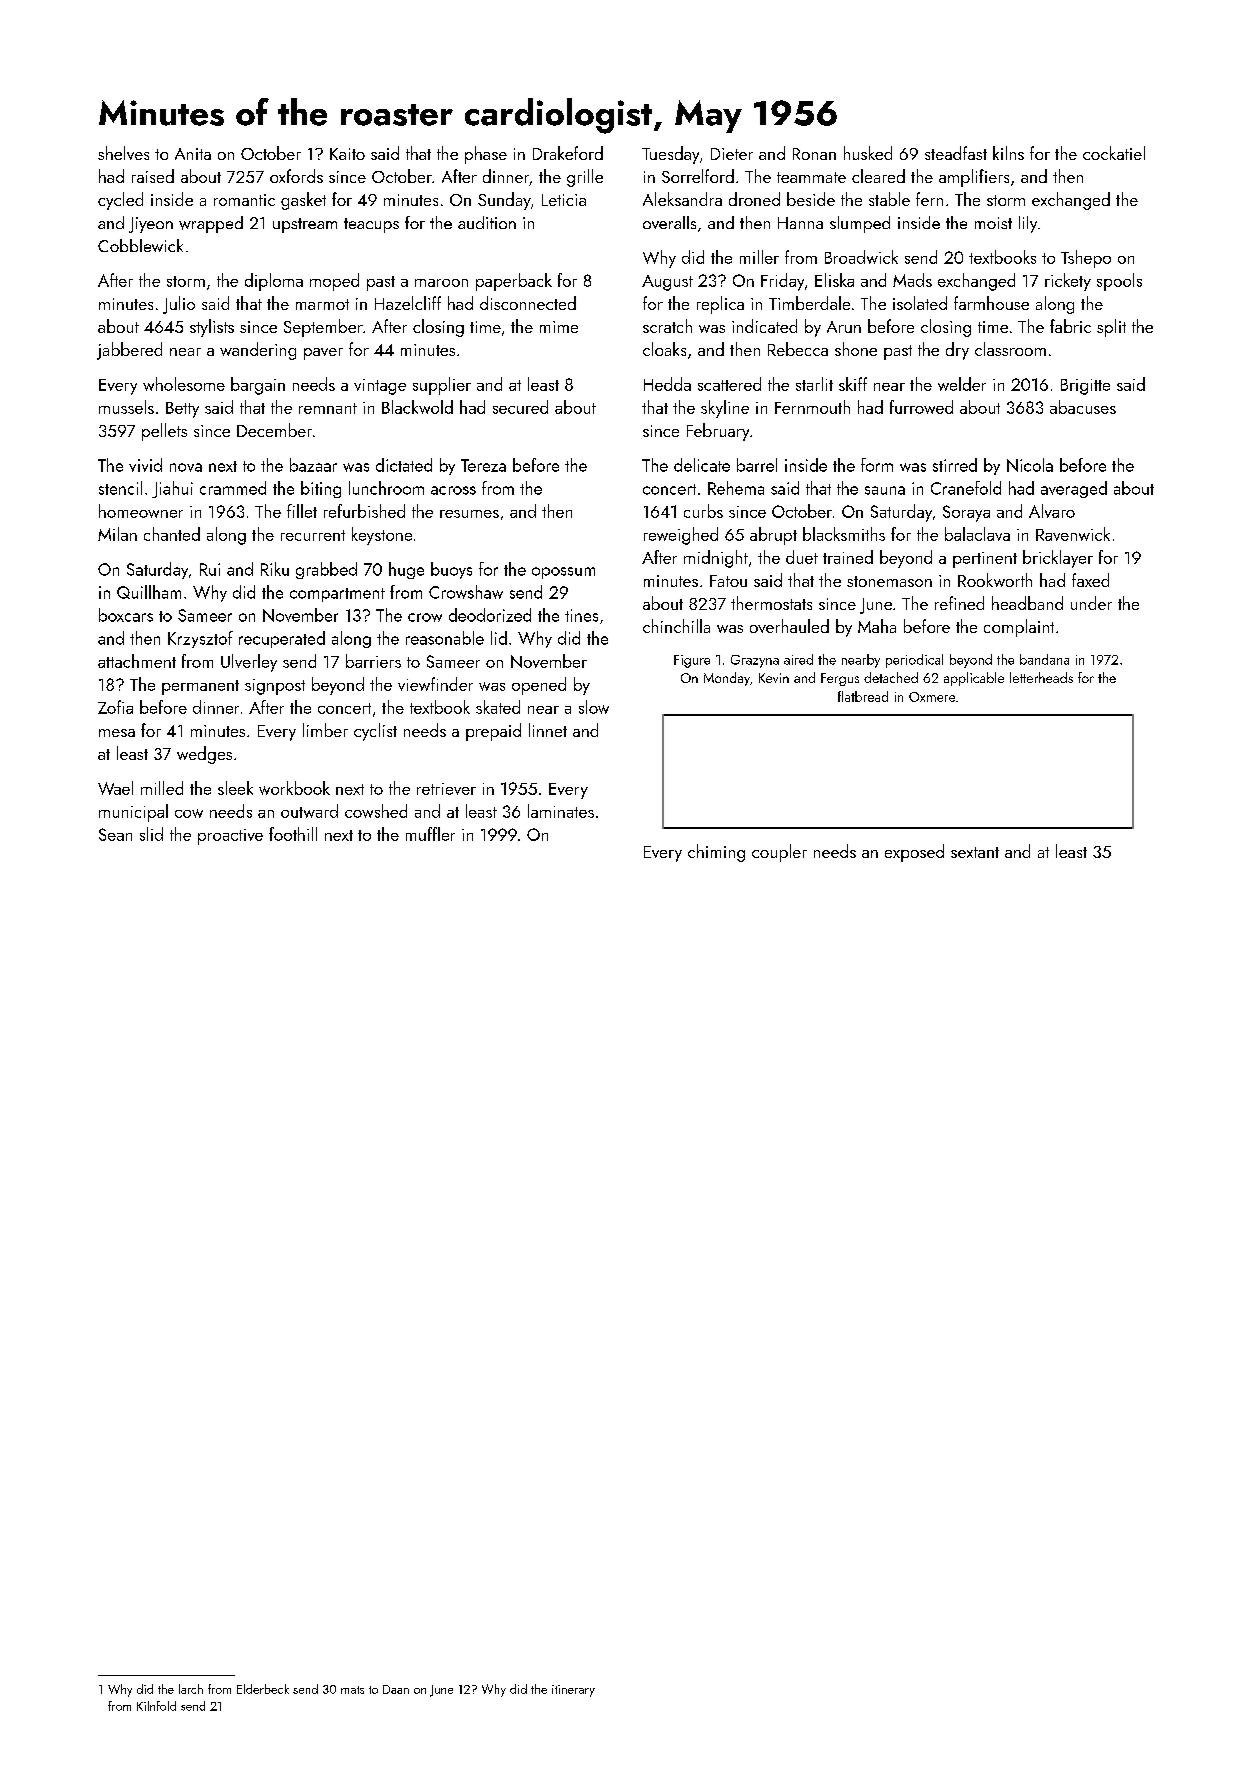 The image size is (1252, 1771). Describe the element at coordinates (914, 853) in the document. I see `exposed` at that location.
